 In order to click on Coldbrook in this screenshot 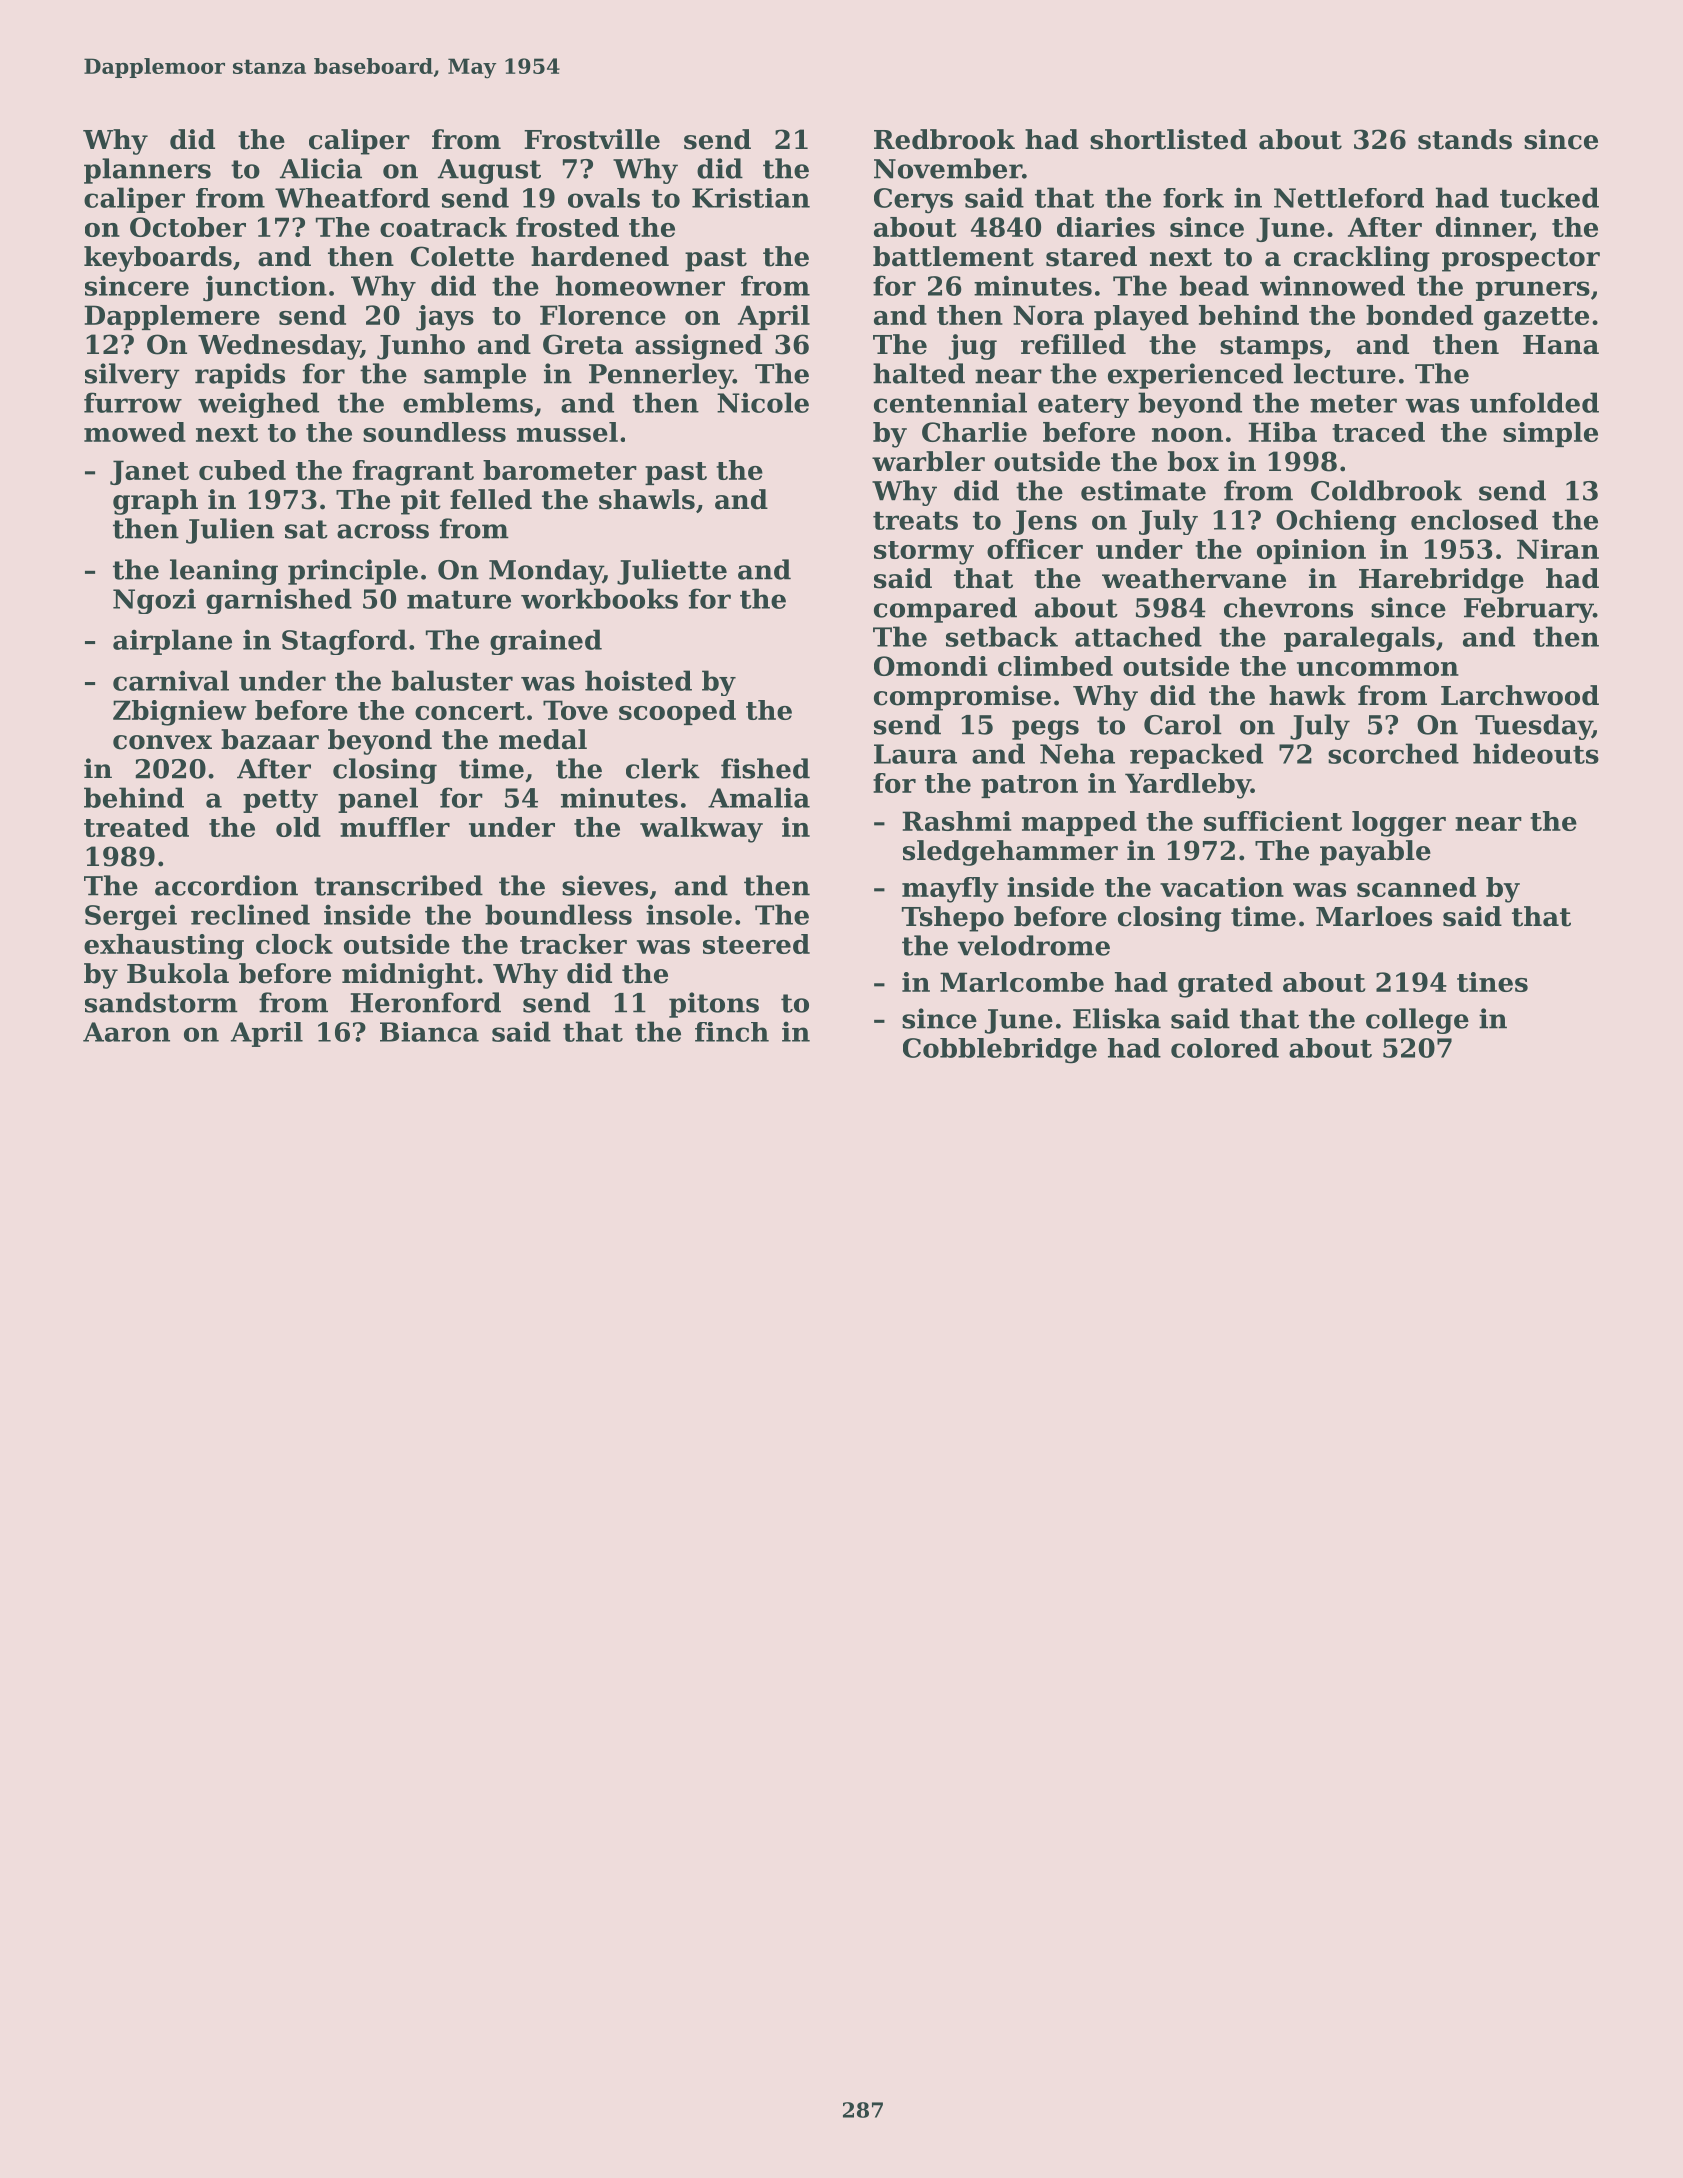, I will do `click(1386, 490)`.
